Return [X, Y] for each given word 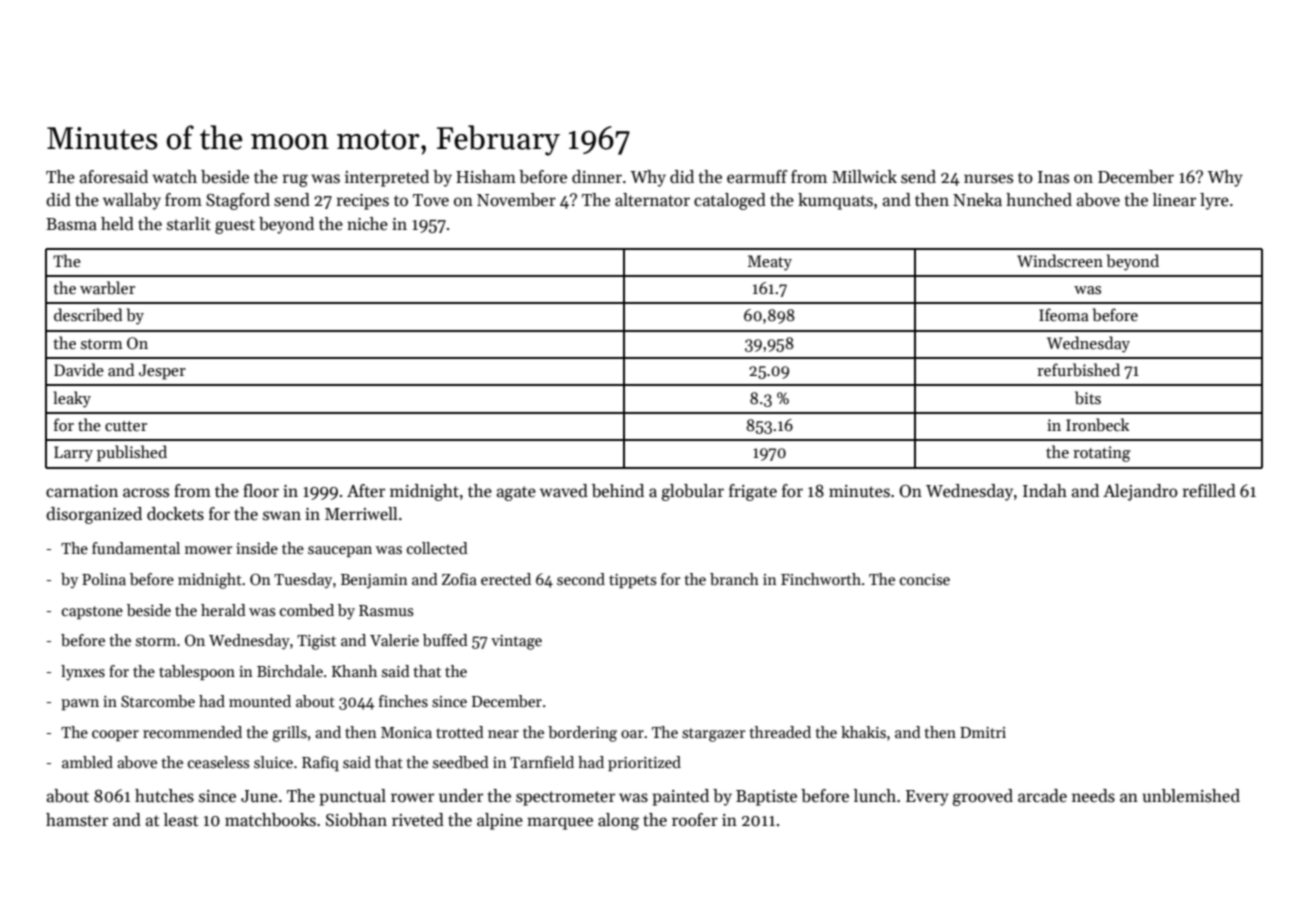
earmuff [757, 177]
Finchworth [821, 579]
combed [307, 610]
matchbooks [270, 820]
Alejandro [1140, 492]
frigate [753, 492]
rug [295, 180]
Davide [79, 369]
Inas [1053, 177]
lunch [875, 795]
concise [925, 580]
